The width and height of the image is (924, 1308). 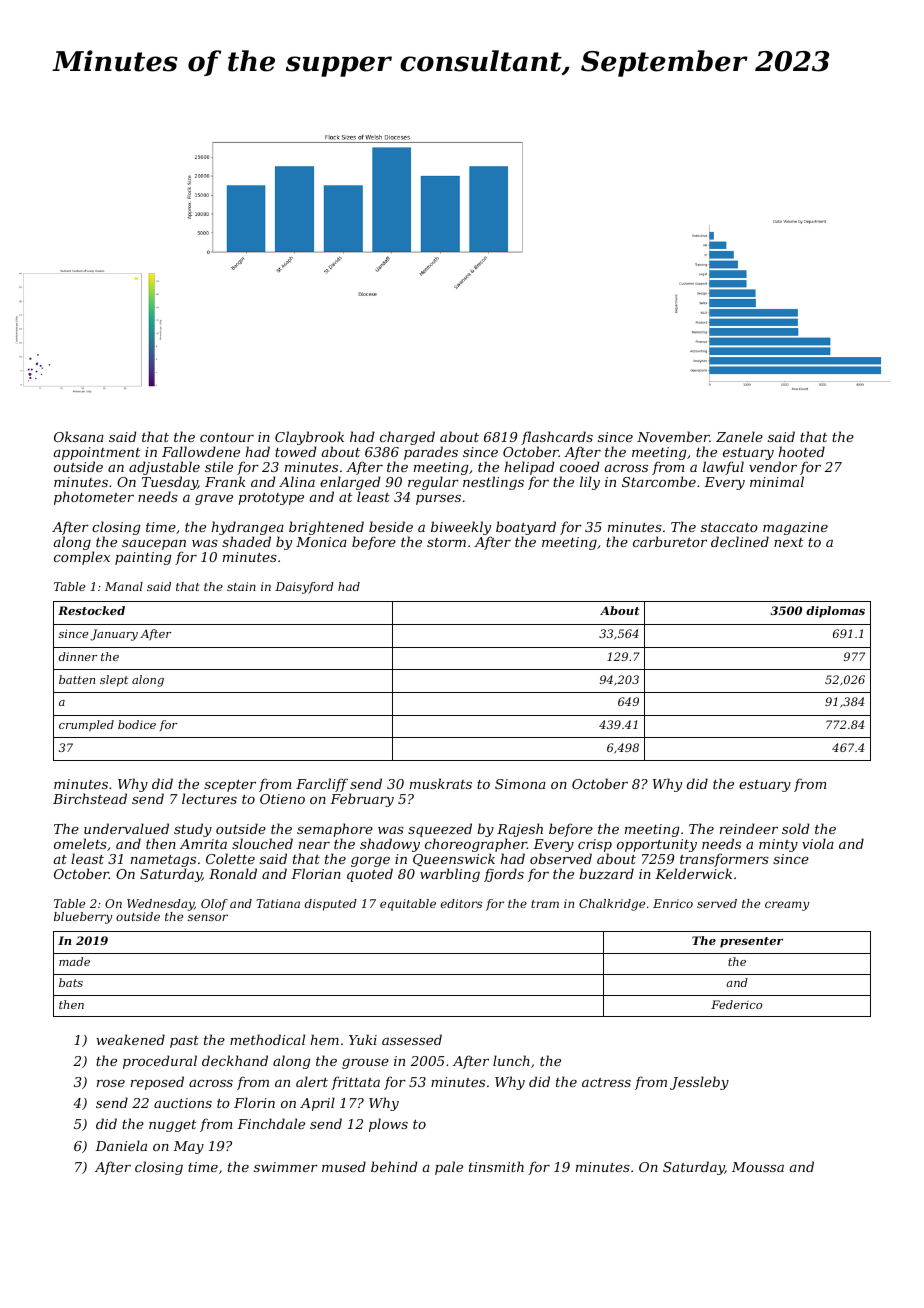 I want to click on study, so click(x=193, y=830).
